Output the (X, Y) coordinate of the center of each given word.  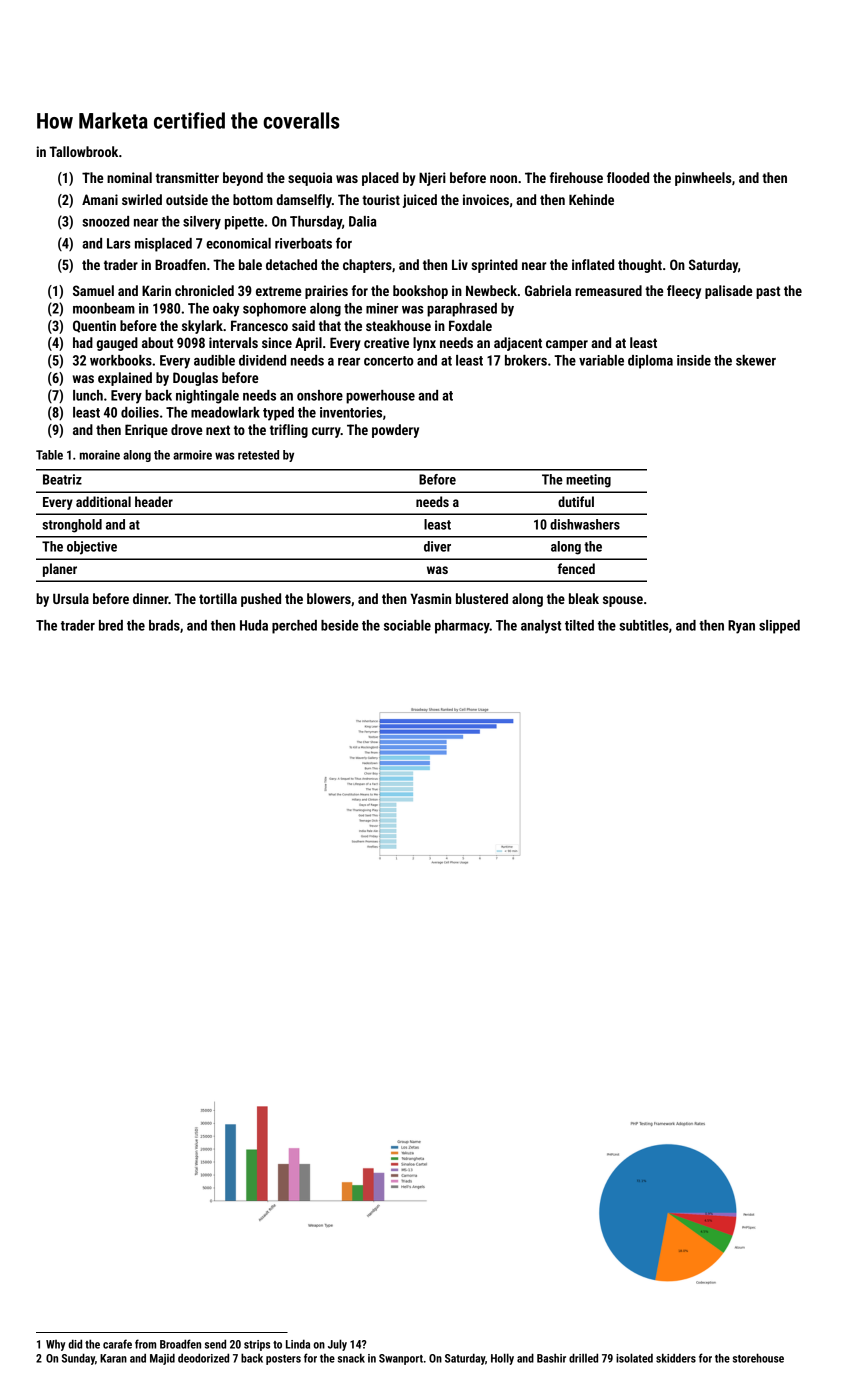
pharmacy (462, 627)
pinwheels (703, 179)
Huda (254, 625)
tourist (381, 199)
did (75, 1344)
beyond (243, 179)
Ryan (741, 627)
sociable (407, 625)
